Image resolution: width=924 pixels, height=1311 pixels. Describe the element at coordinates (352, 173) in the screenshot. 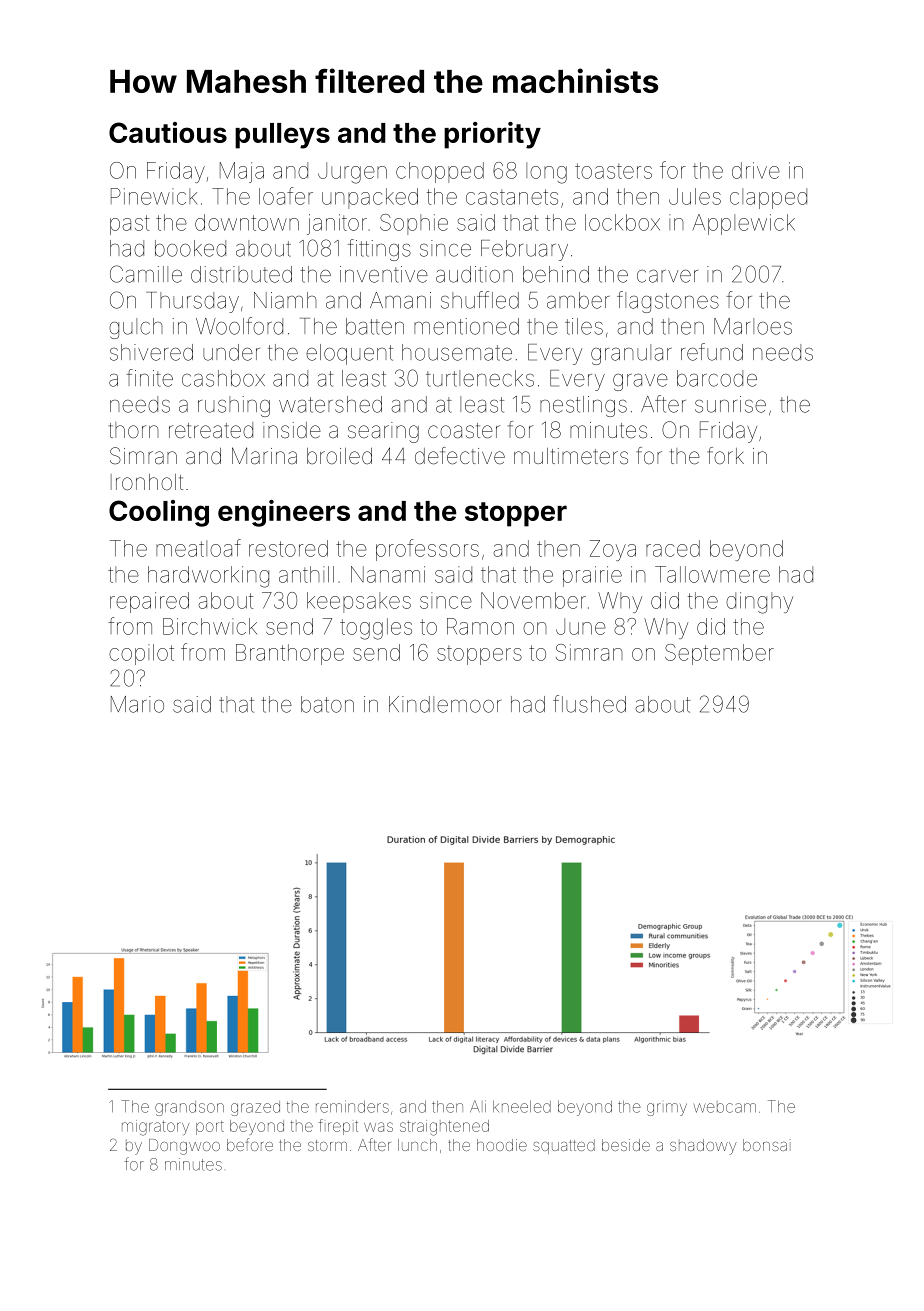

I see `Jurgen` at that location.
